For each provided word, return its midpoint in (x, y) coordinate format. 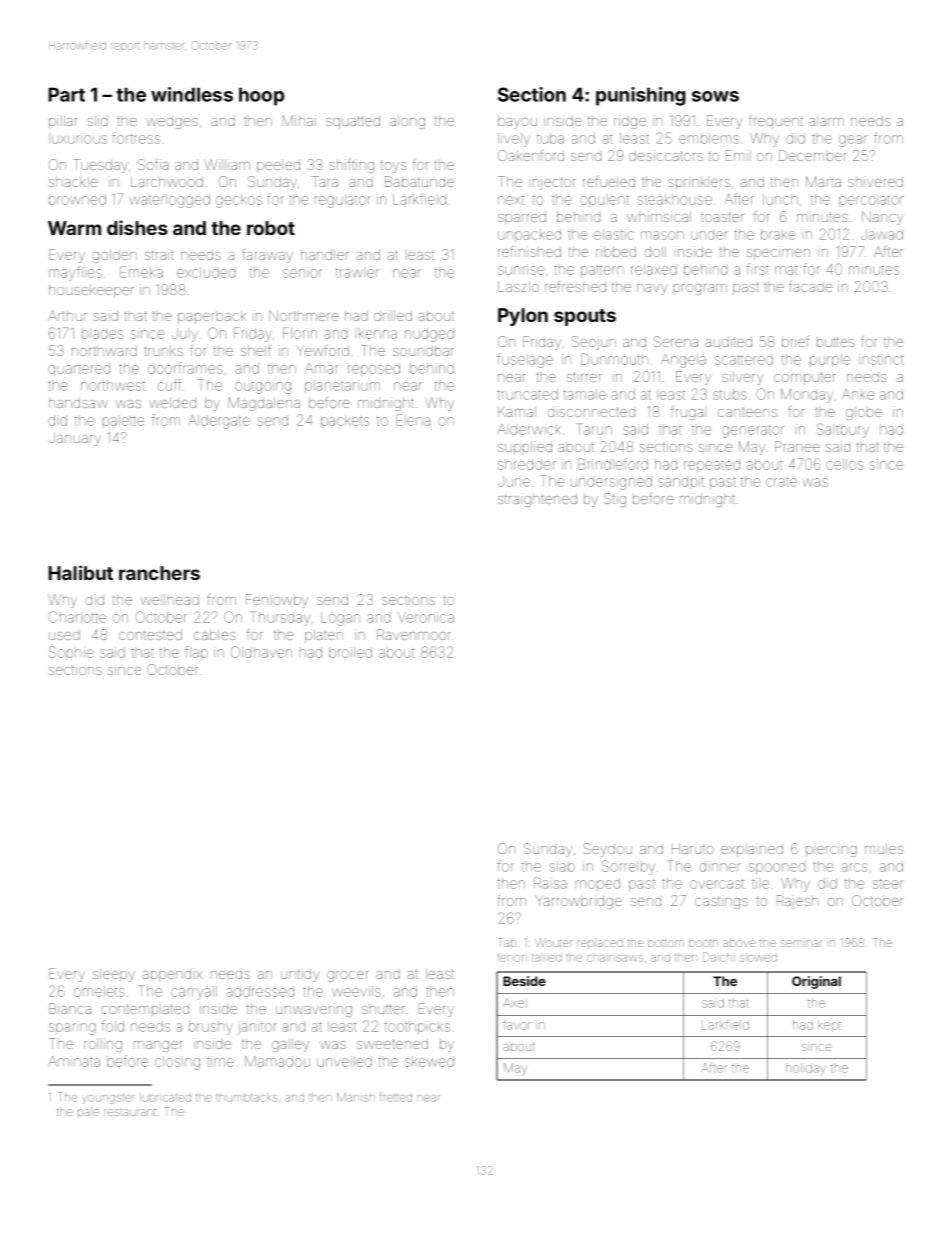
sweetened (392, 1044)
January (75, 439)
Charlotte (77, 617)
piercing (831, 850)
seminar (801, 943)
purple (830, 360)
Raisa (550, 883)
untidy (300, 975)
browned (77, 199)
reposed (374, 369)
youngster (108, 1099)
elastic (614, 234)
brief (795, 341)
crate (781, 482)
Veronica (426, 617)
